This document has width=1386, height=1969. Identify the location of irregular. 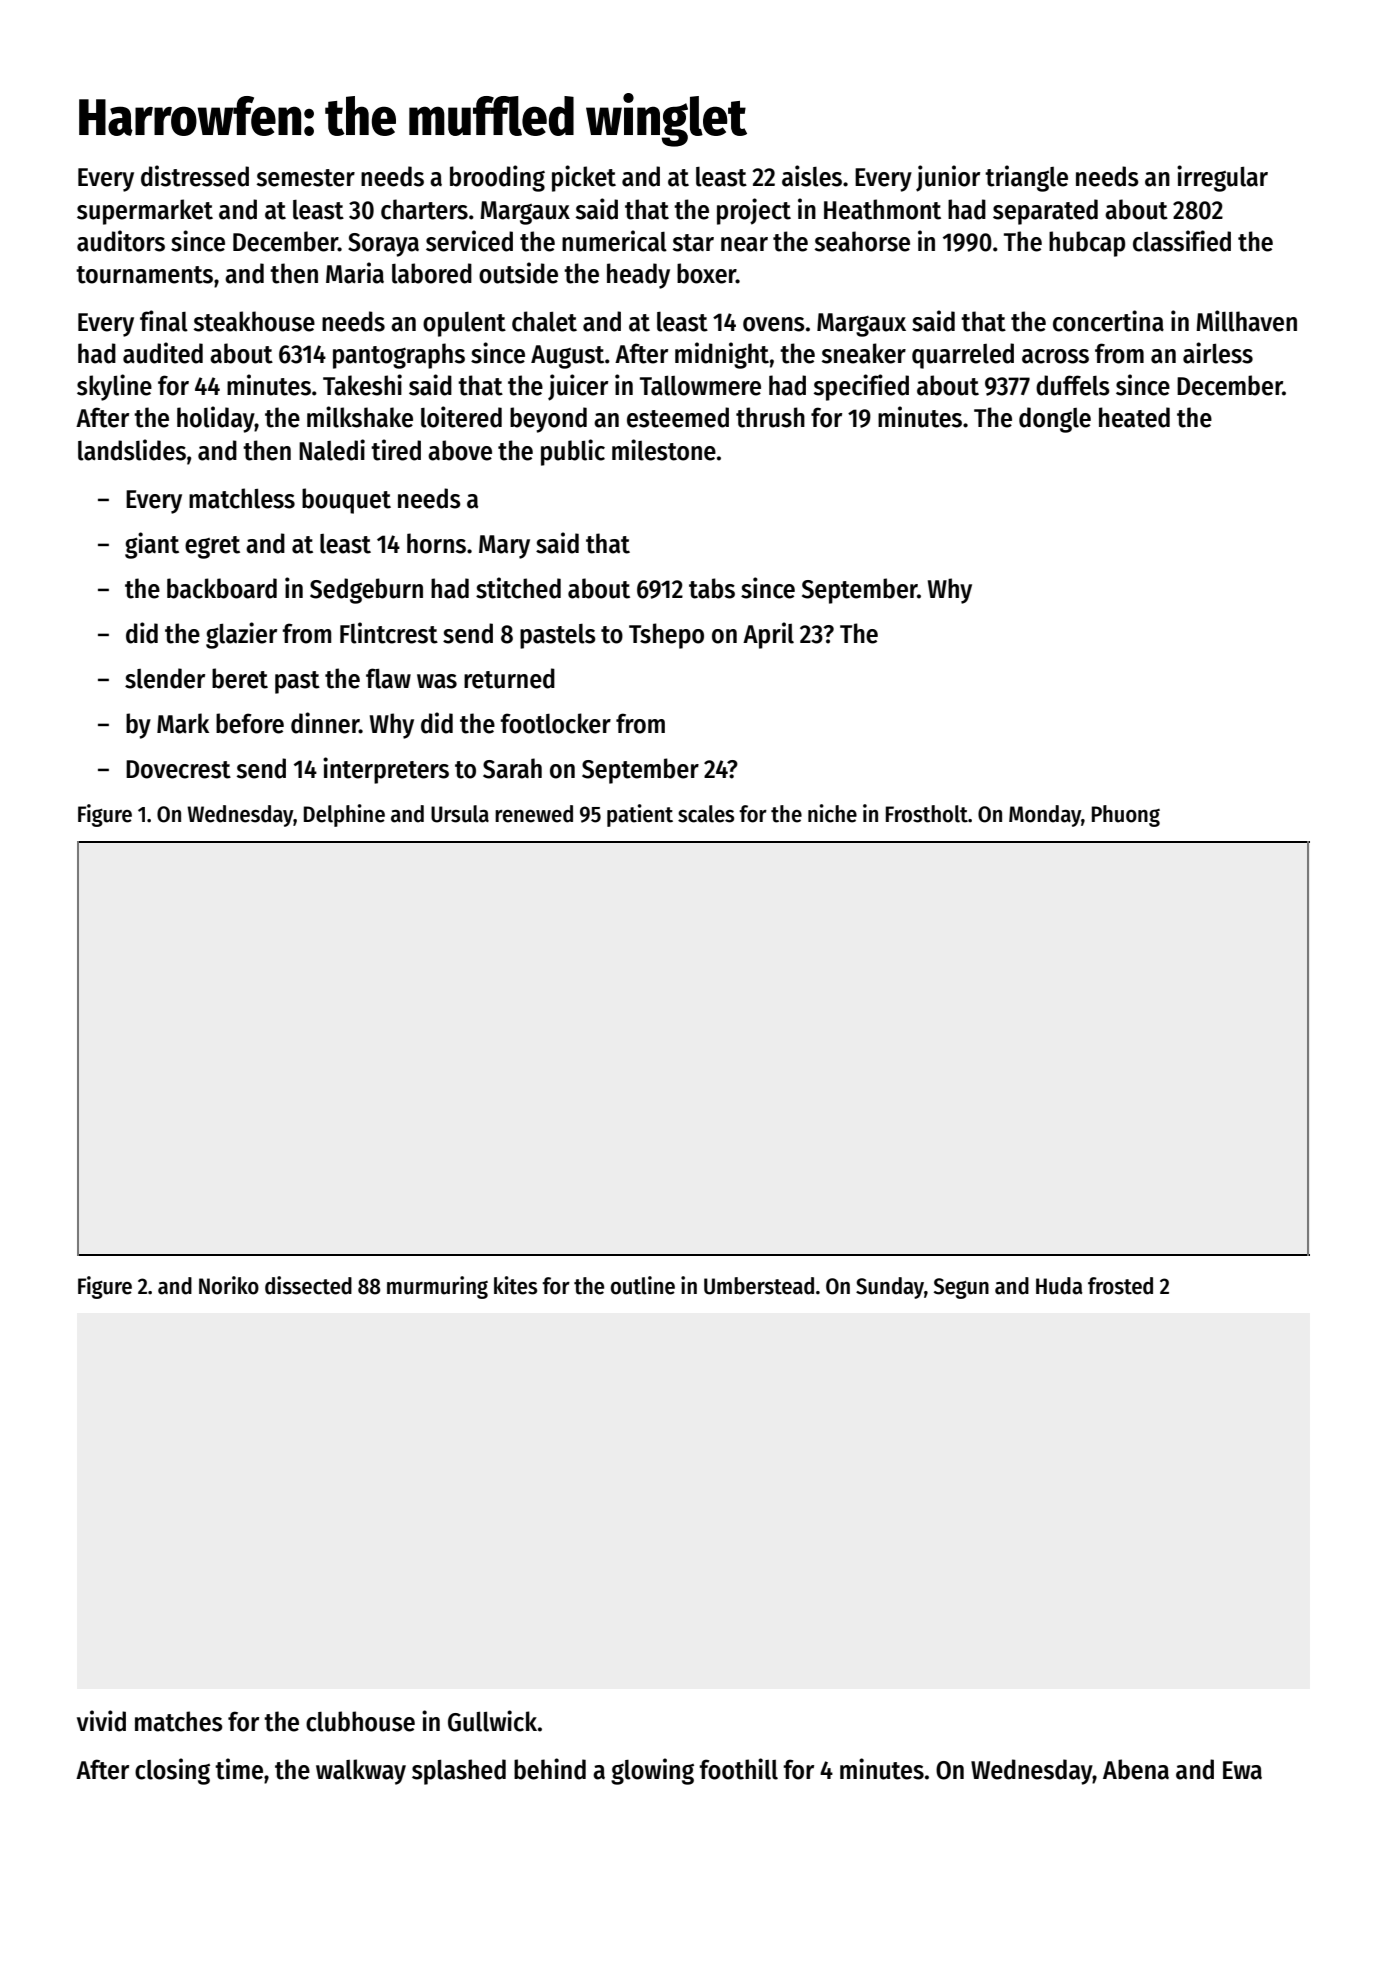
(1222, 178).
